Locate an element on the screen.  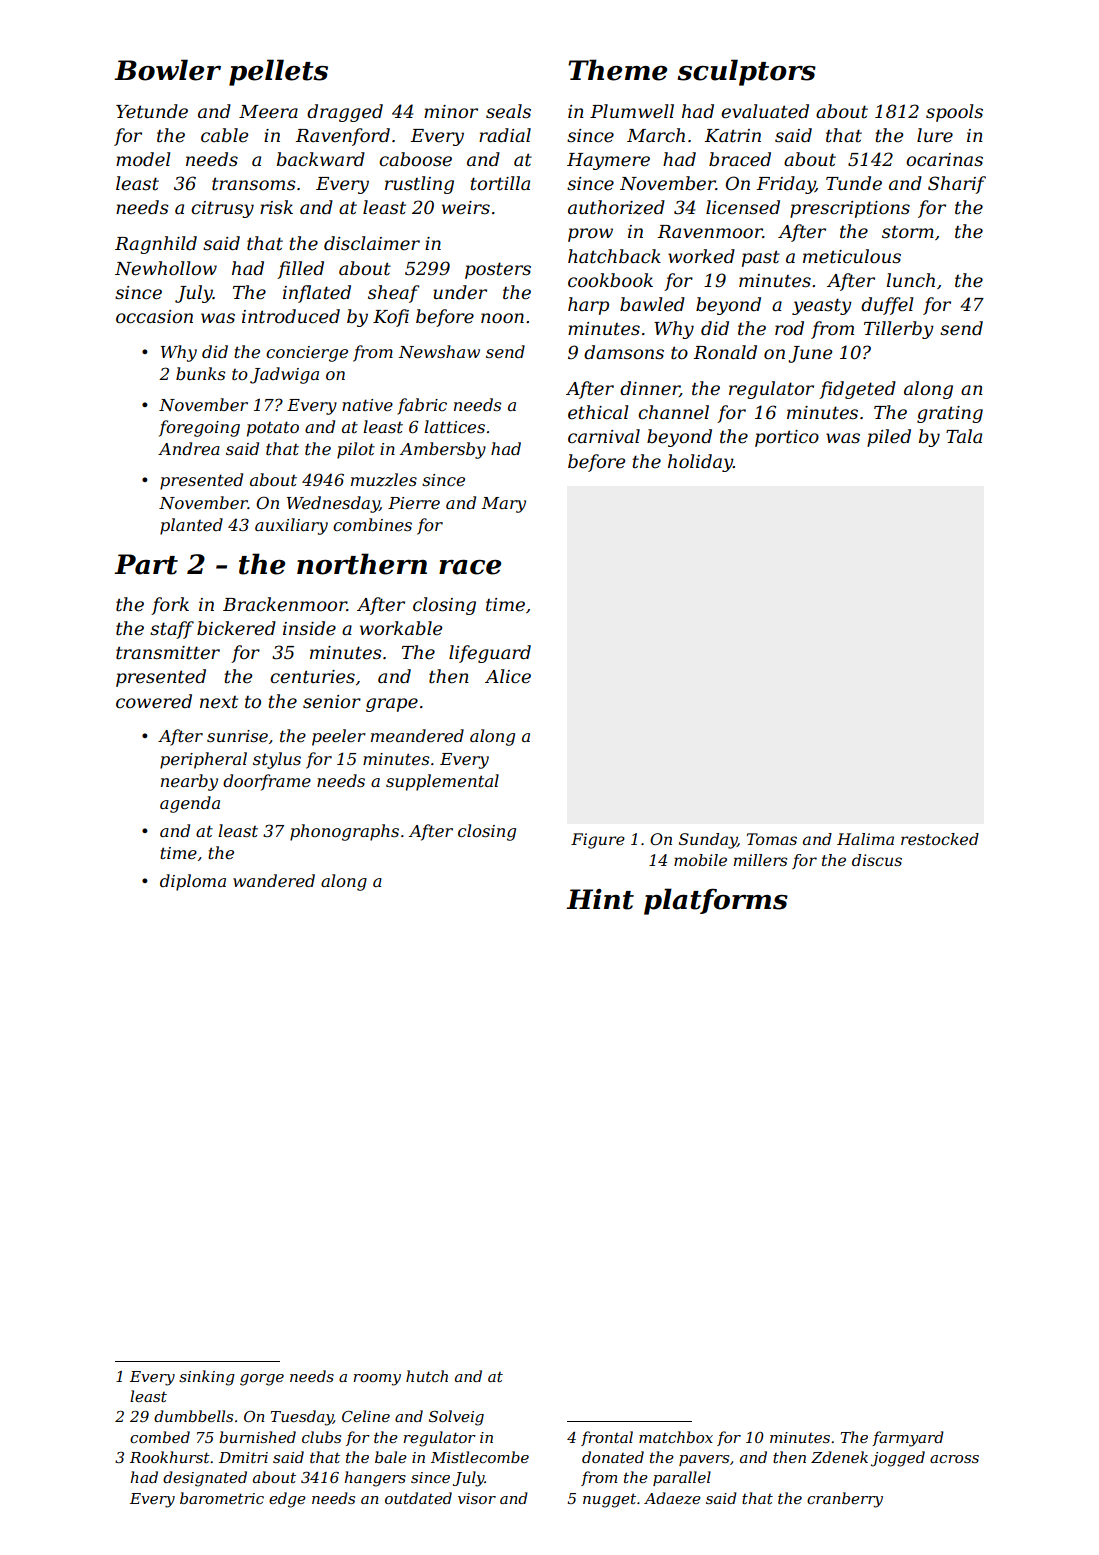
Rookhurst is located at coordinates (170, 1457).
